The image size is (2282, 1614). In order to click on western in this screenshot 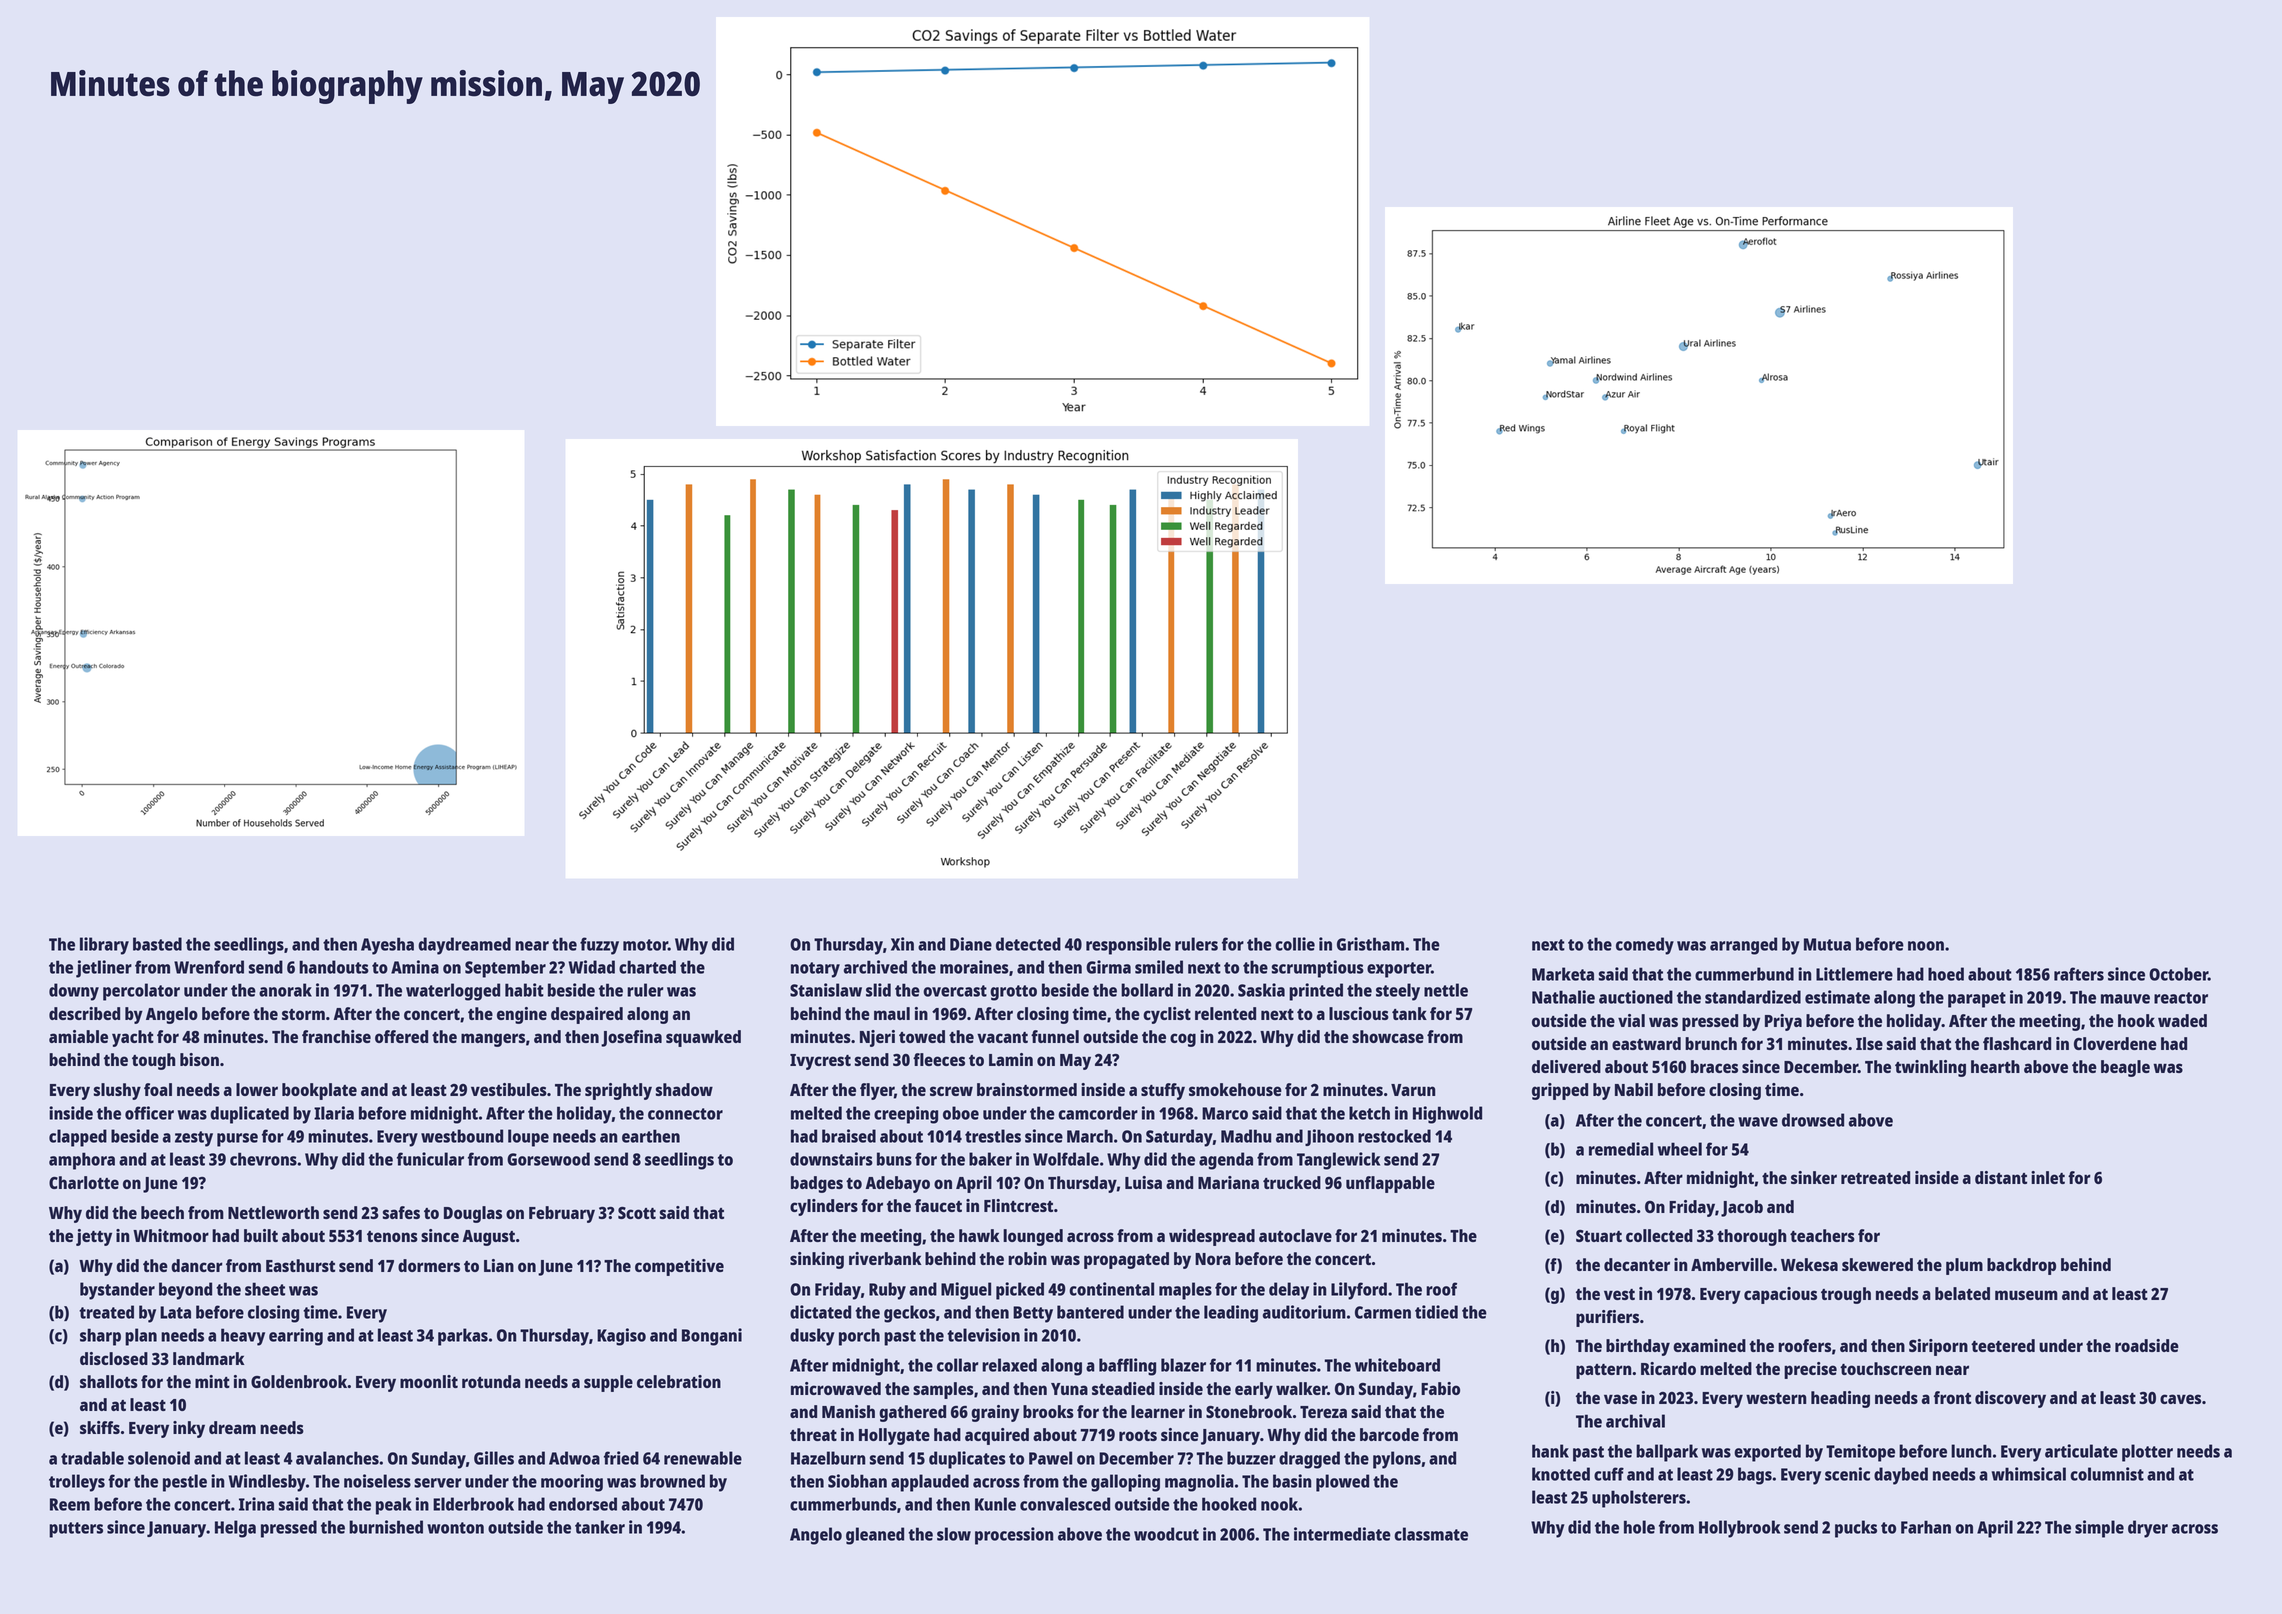, I will do `click(1776, 1398)`.
